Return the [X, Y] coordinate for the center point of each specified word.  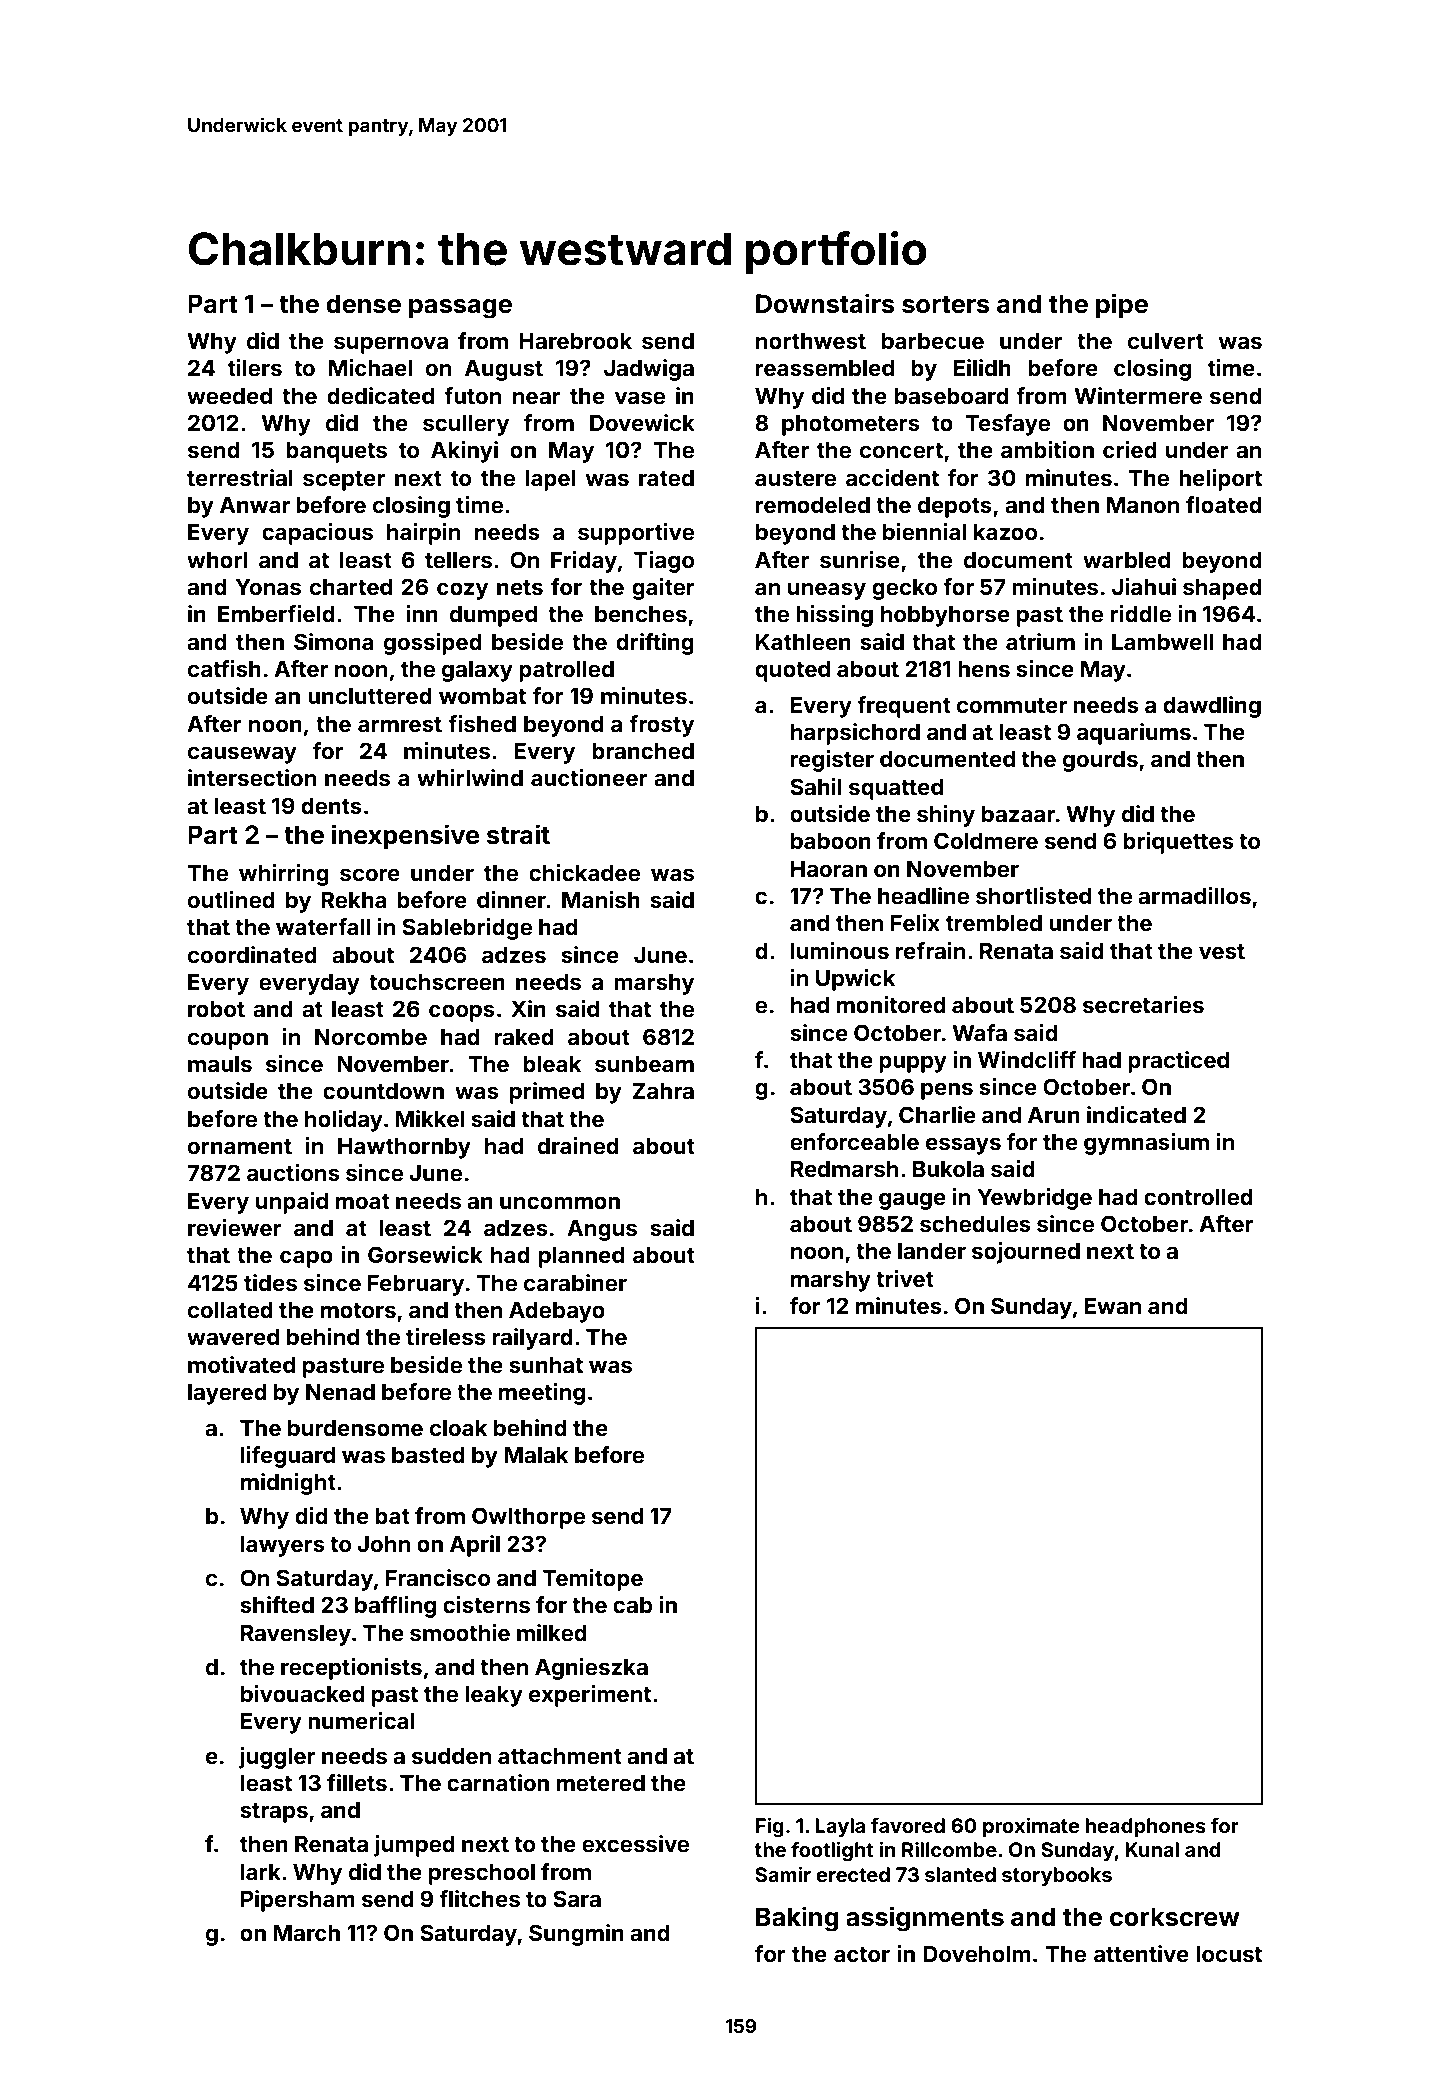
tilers [255, 368]
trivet [905, 1278]
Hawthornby [404, 1148]
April [475, 1546]
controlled [1198, 1197]
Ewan [1113, 1306]
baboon [831, 841]
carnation [498, 1782]
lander [932, 1251]
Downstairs [825, 303]
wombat [482, 696]
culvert [1166, 341]
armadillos [1194, 895]
